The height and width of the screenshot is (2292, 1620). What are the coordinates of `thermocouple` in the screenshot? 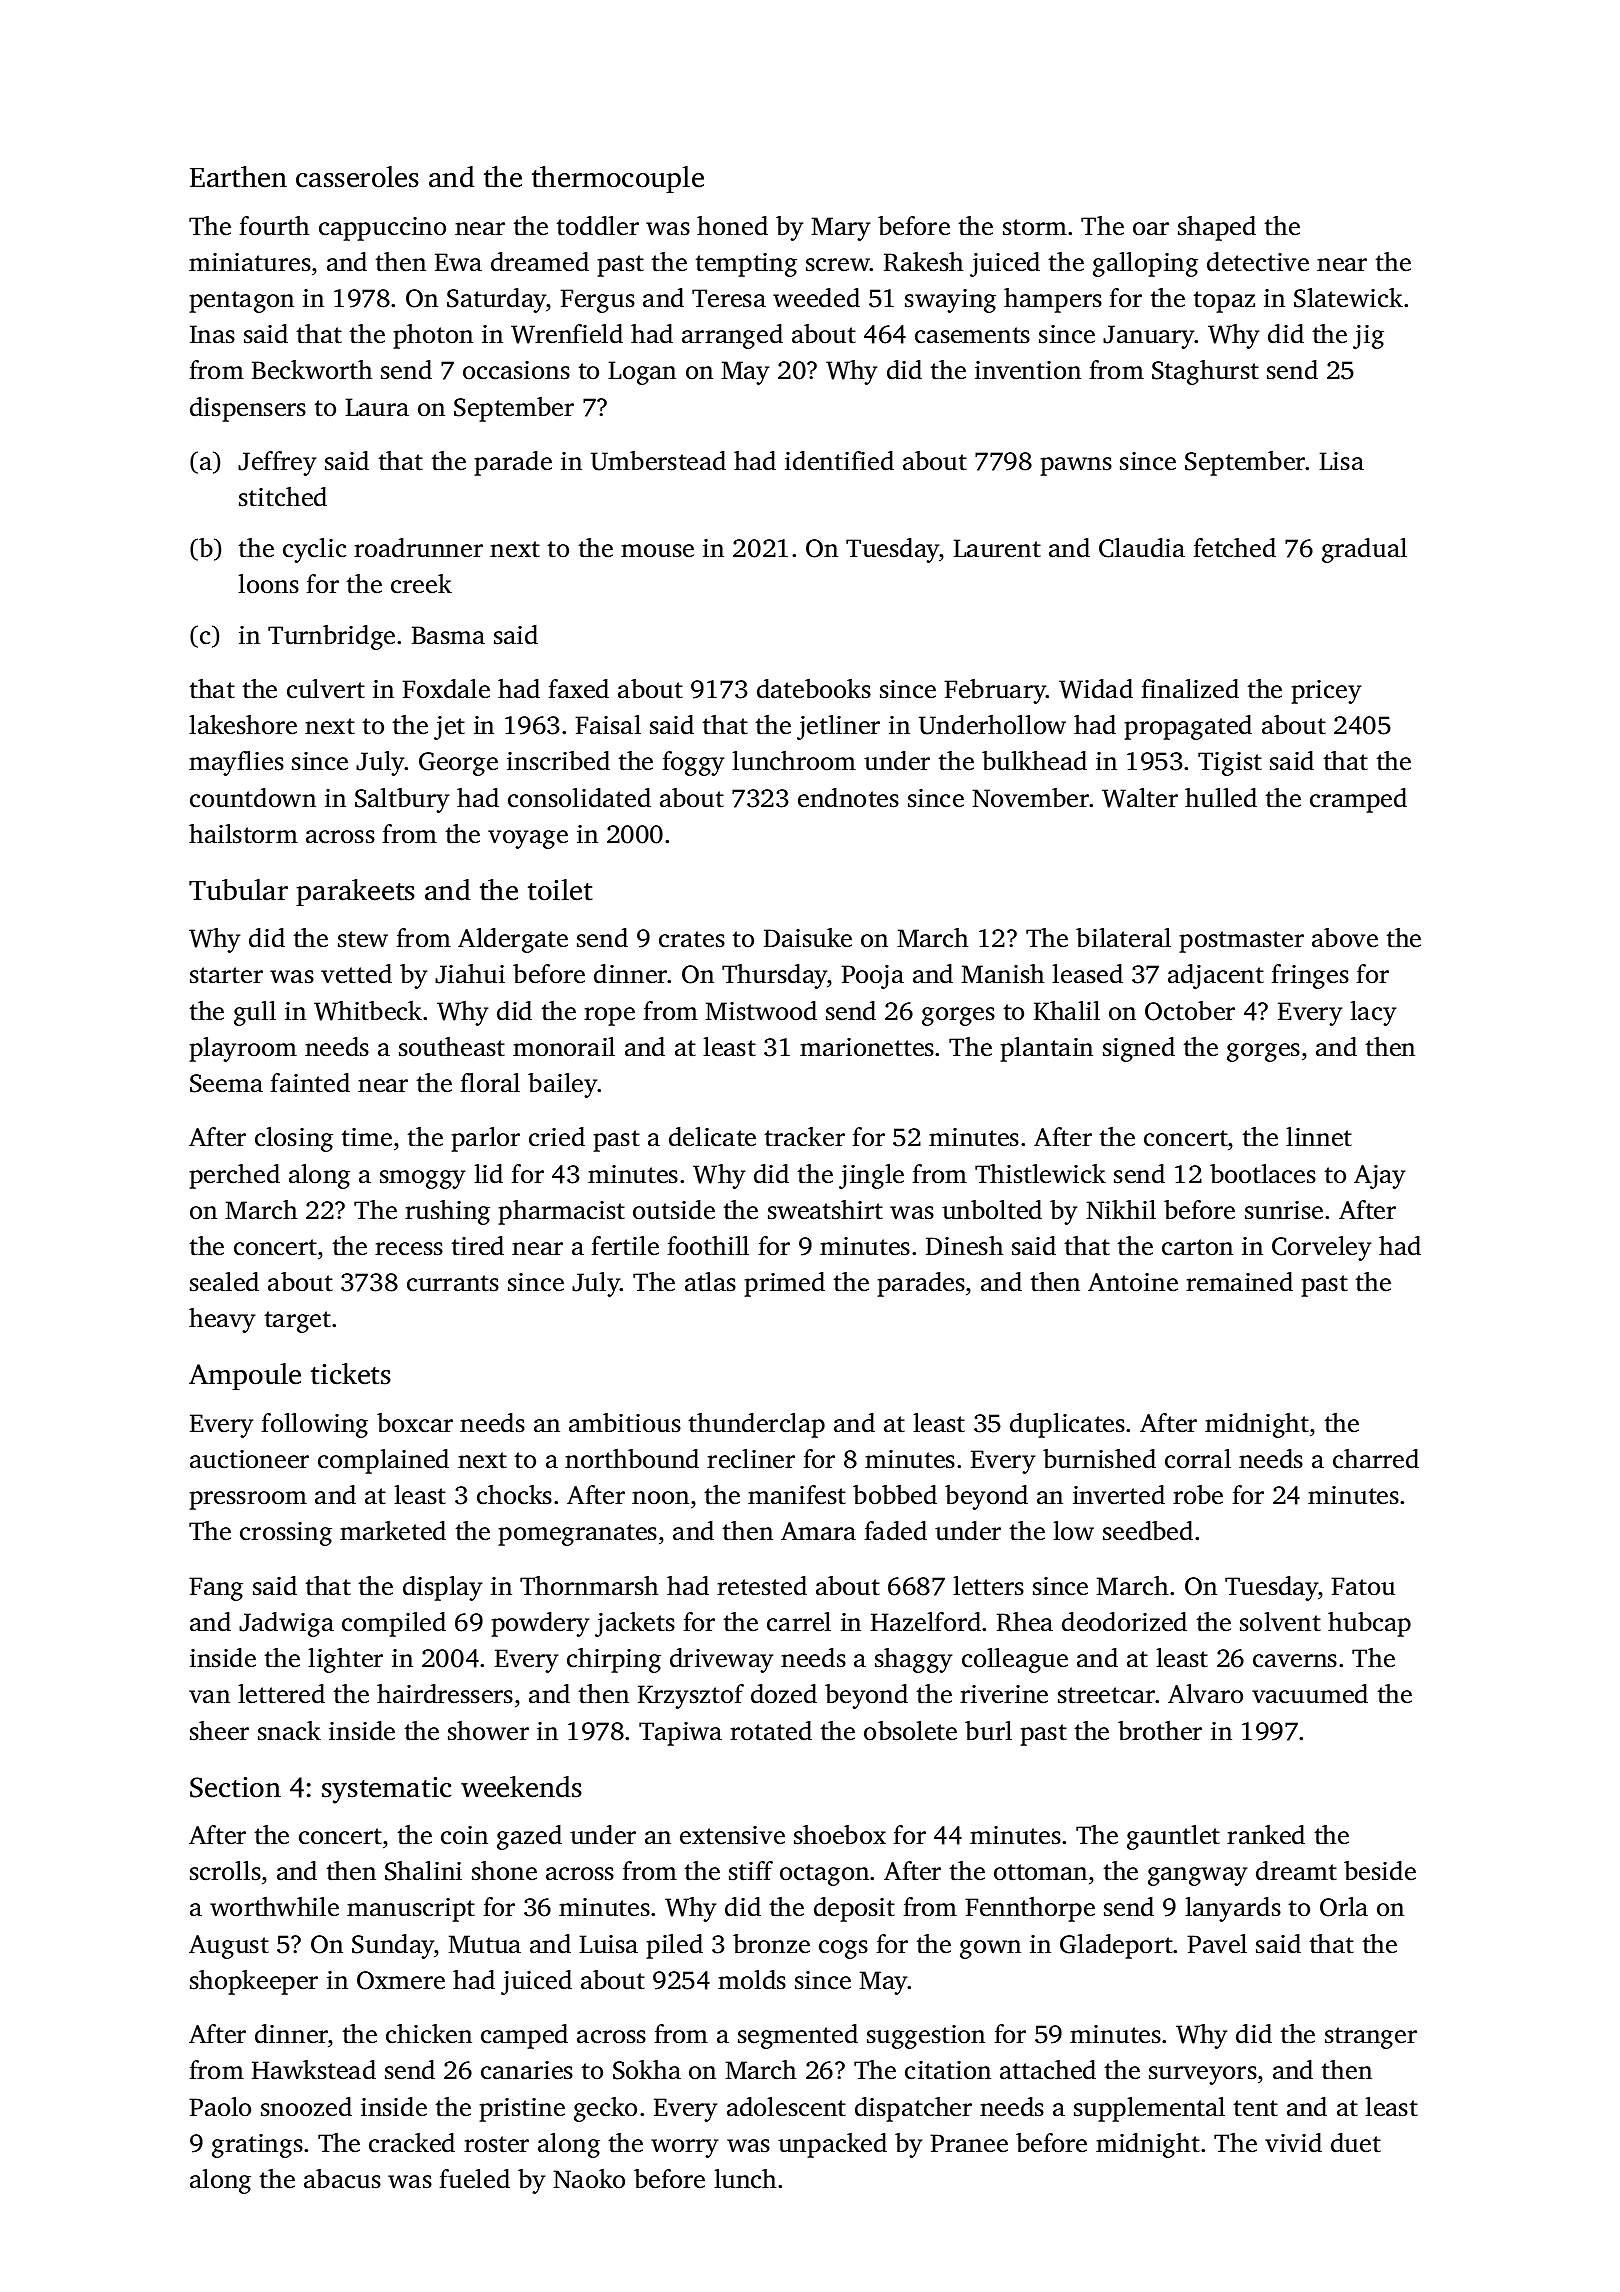 It's located at (618, 179).
